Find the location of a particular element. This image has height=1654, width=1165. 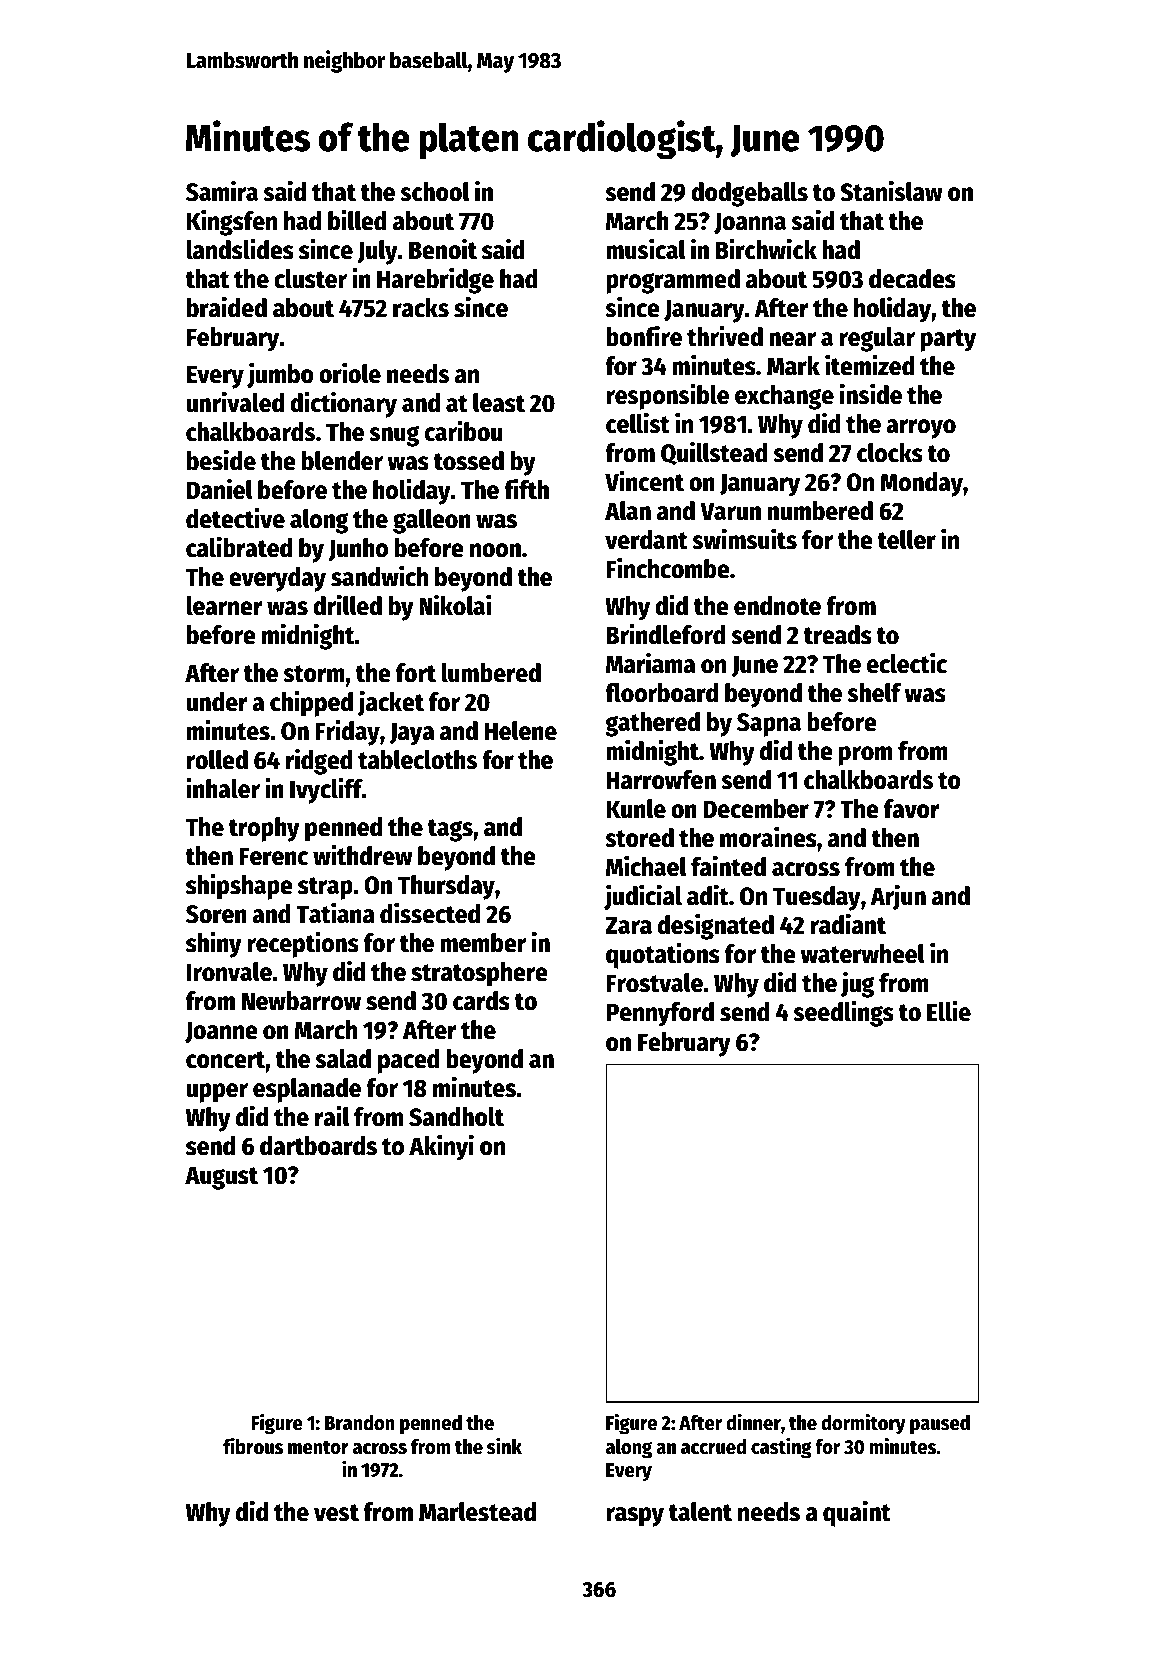

accrued is located at coordinates (713, 1447).
